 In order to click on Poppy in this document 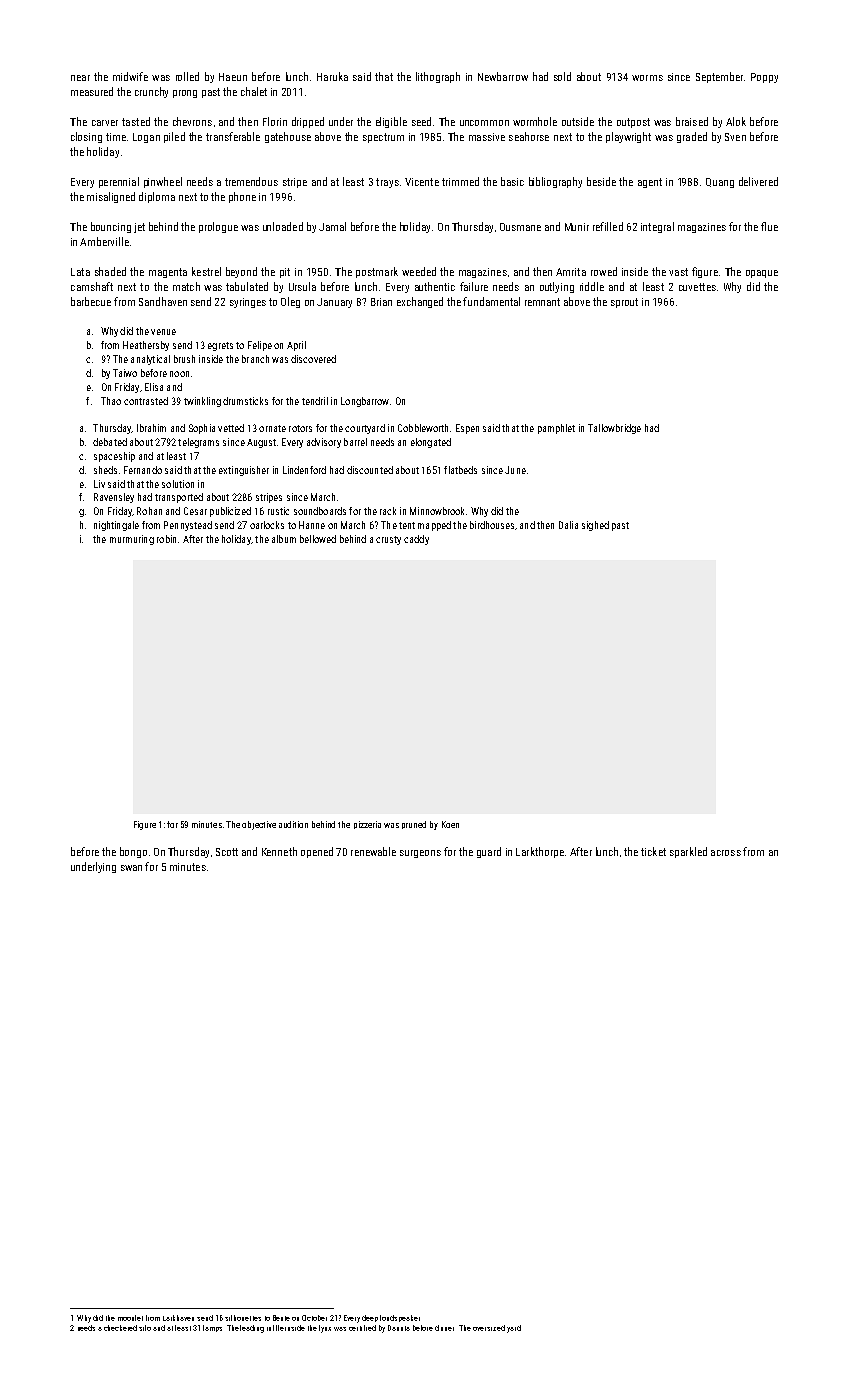, I will do `click(764, 78)`.
